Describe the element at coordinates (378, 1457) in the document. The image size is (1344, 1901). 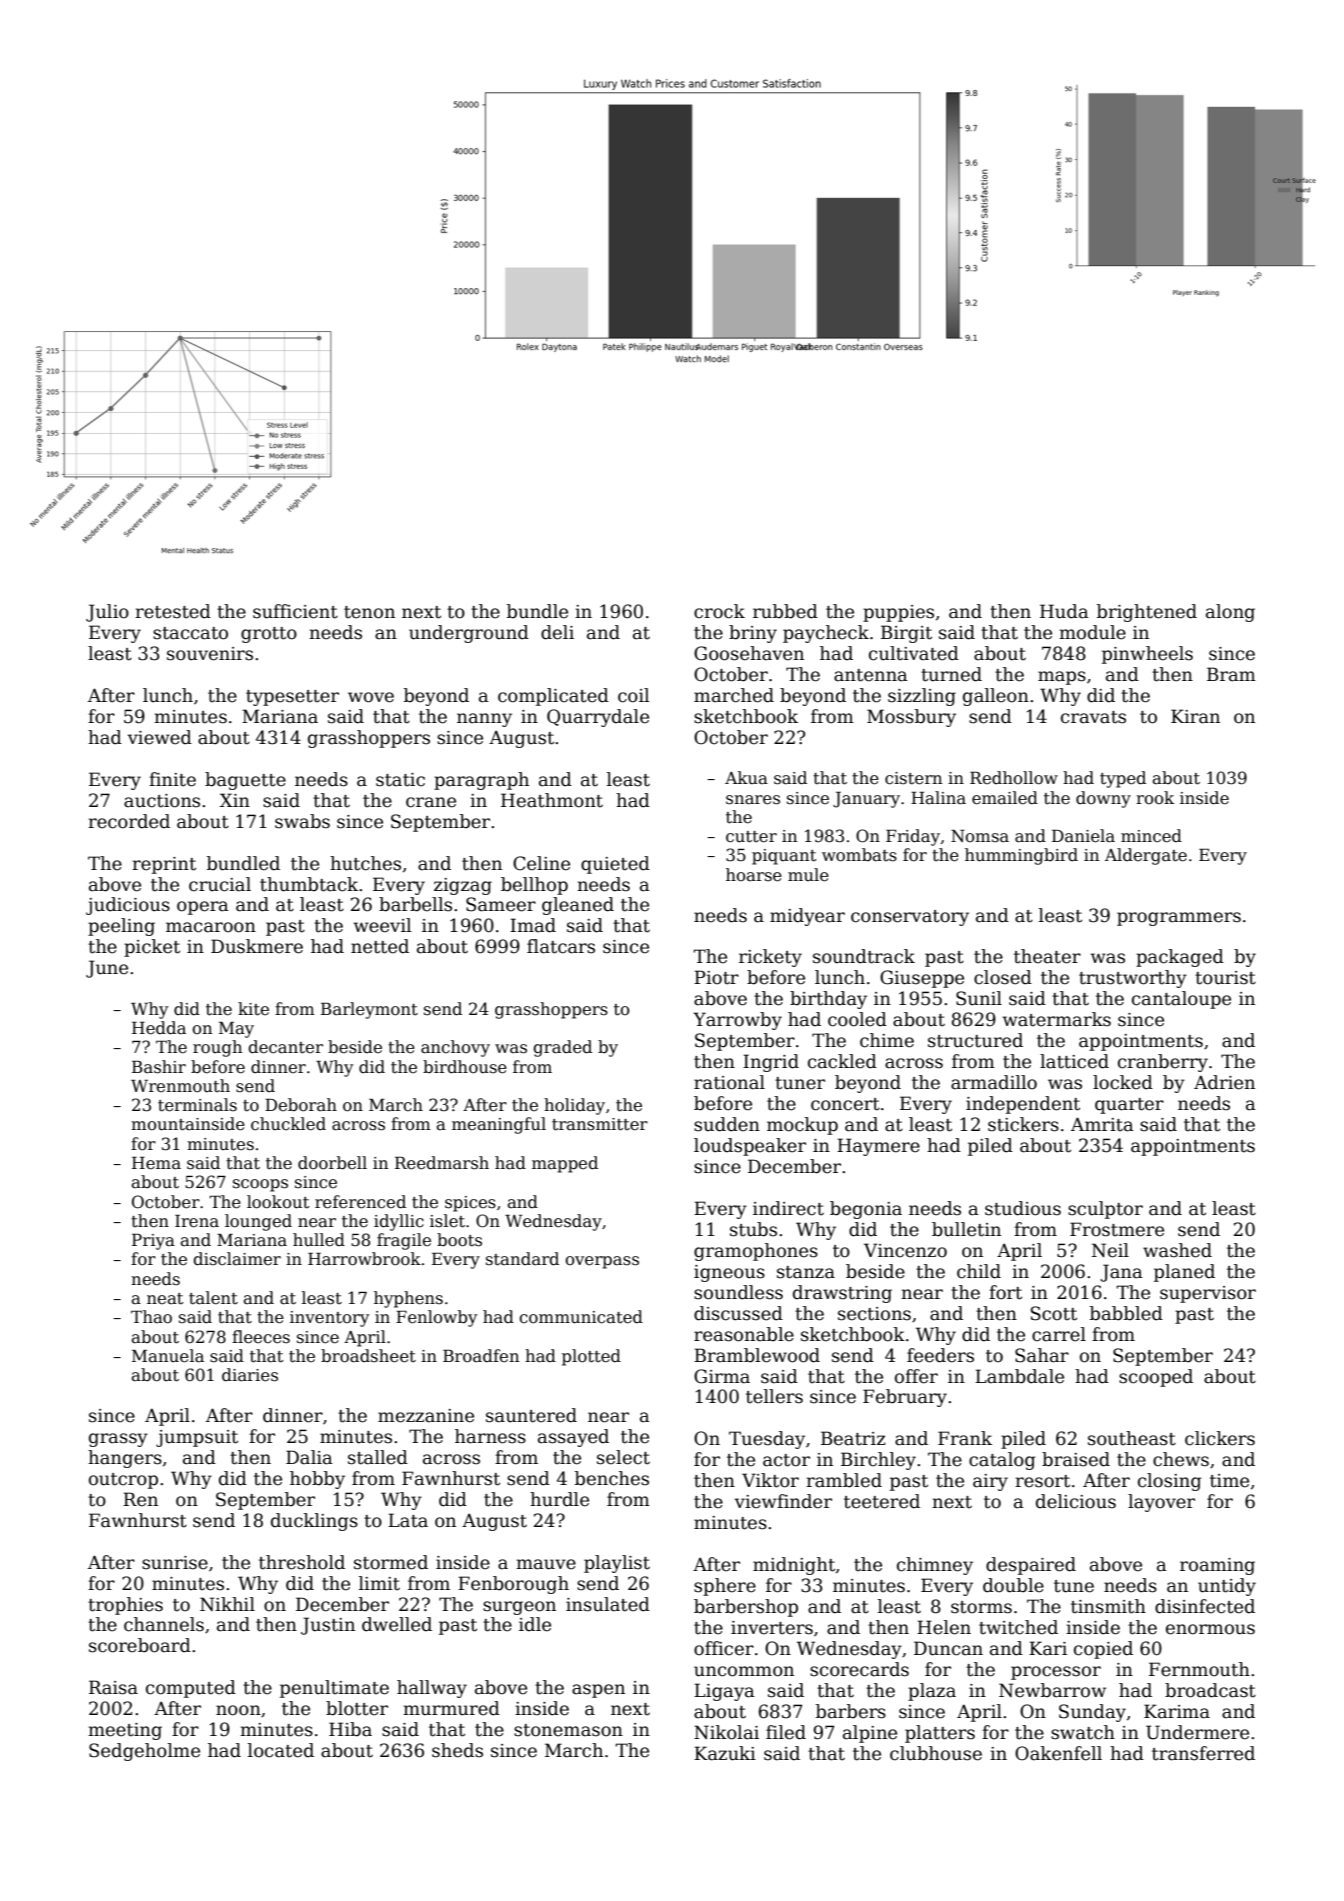
I see `stalled` at that location.
